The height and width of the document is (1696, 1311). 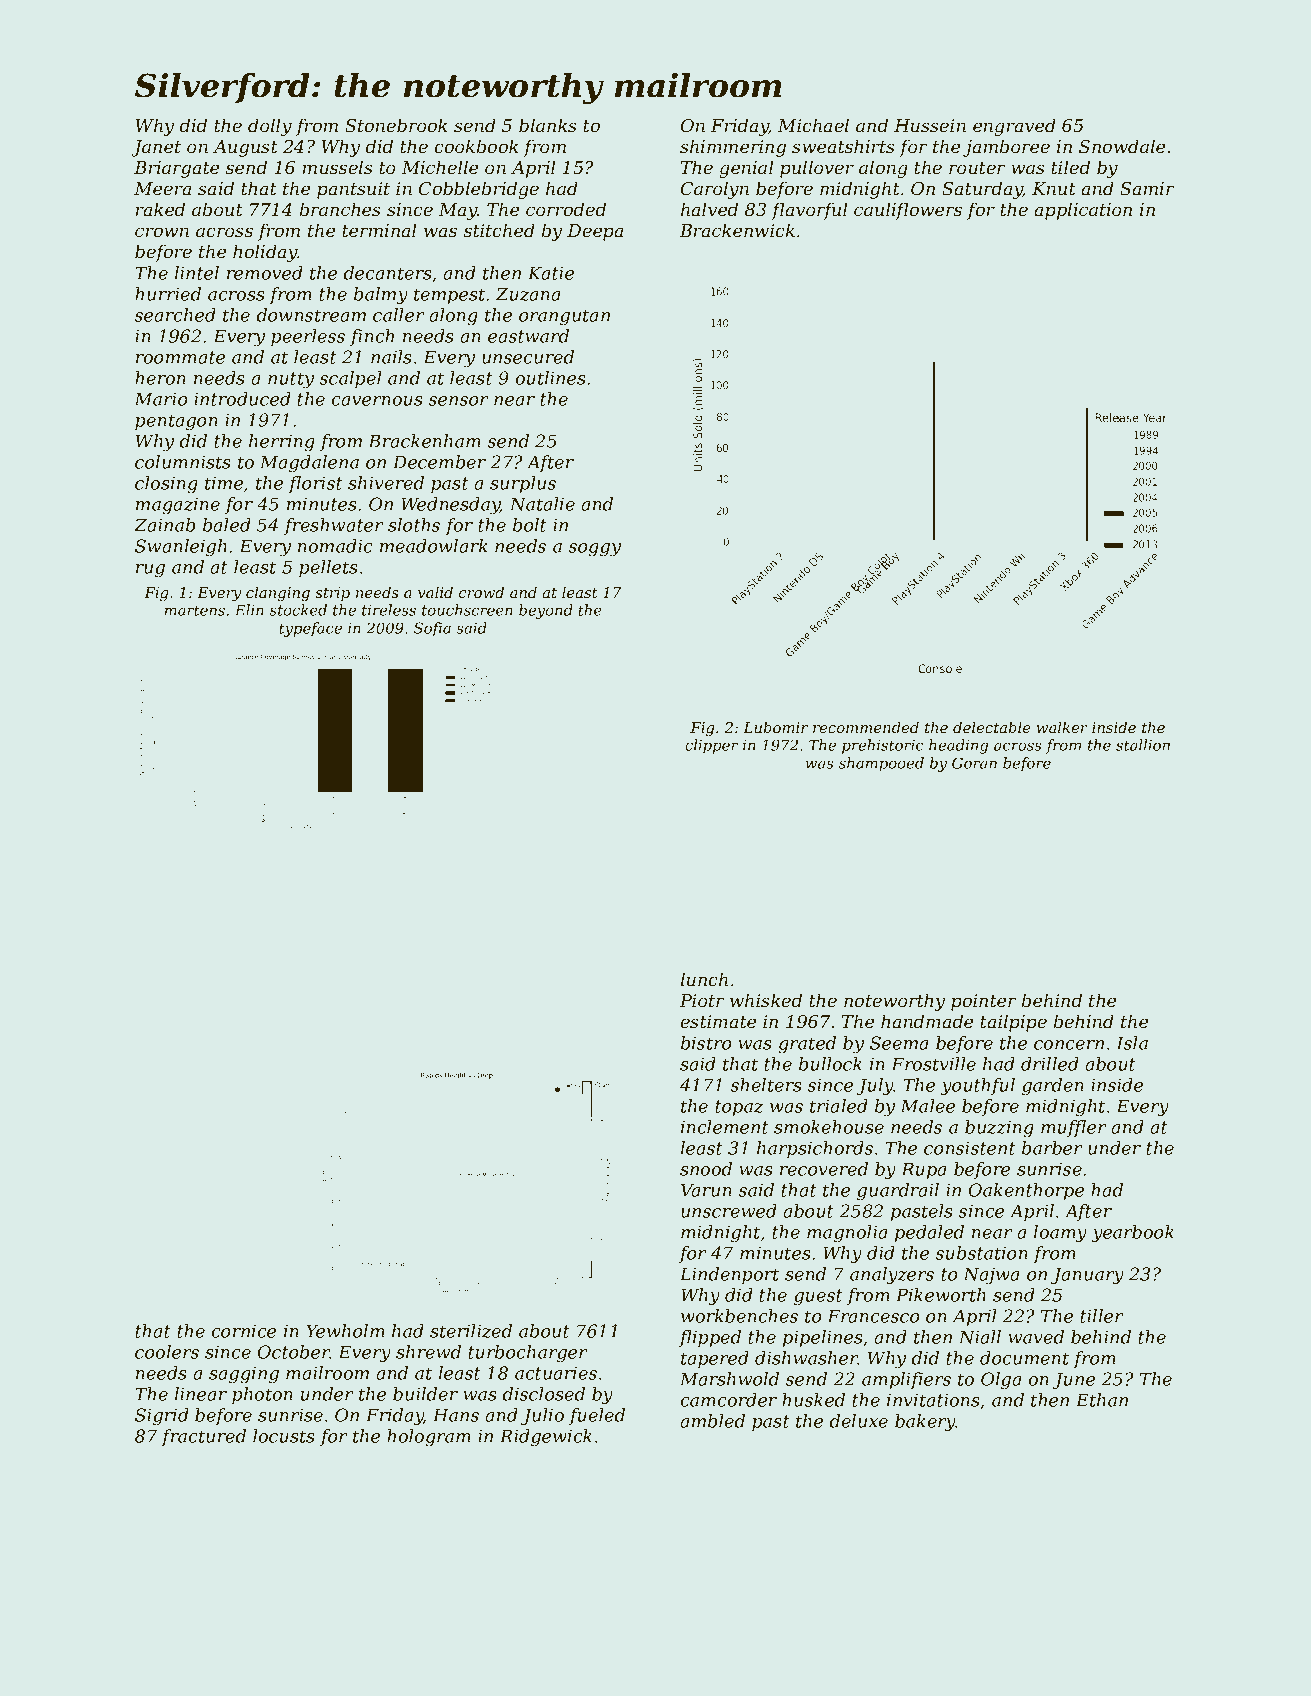 What do you see at coordinates (203, 1437) in the document?
I see `fractured` at bounding box center [203, 1437].
